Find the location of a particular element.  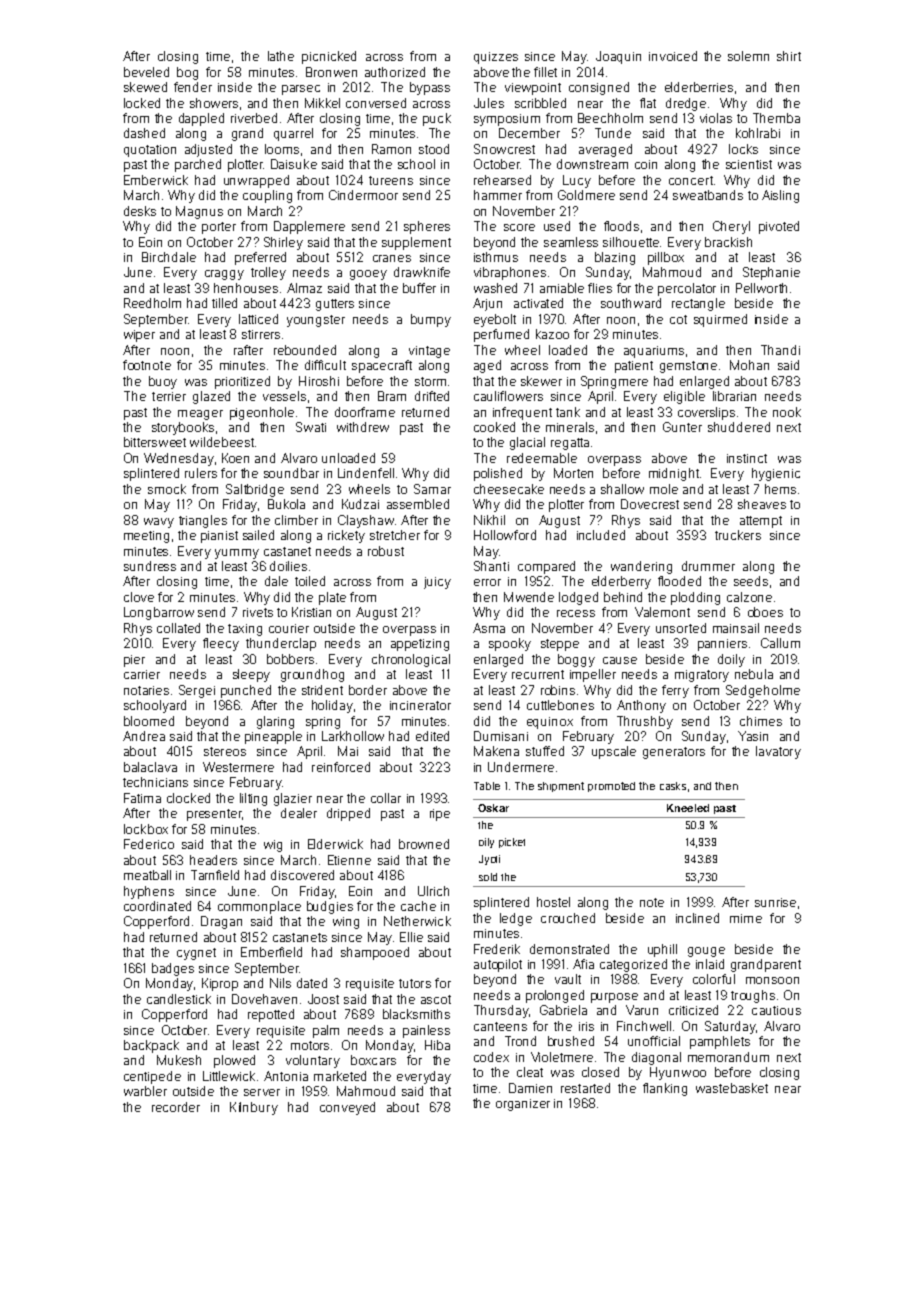

chronological is located at coordinates (411, 660).
